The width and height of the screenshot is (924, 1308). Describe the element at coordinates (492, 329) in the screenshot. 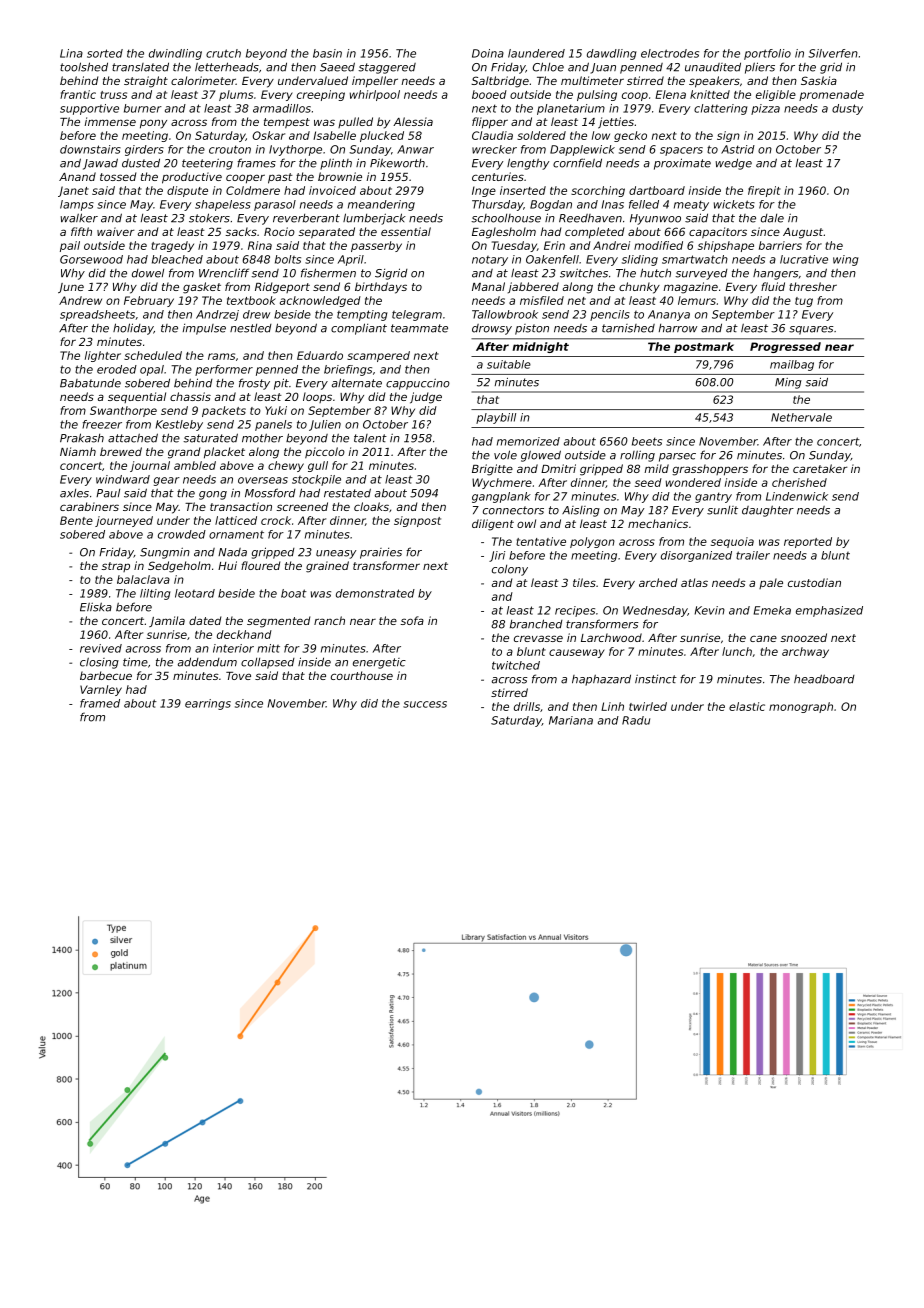

I see `drowsy` at that location.
